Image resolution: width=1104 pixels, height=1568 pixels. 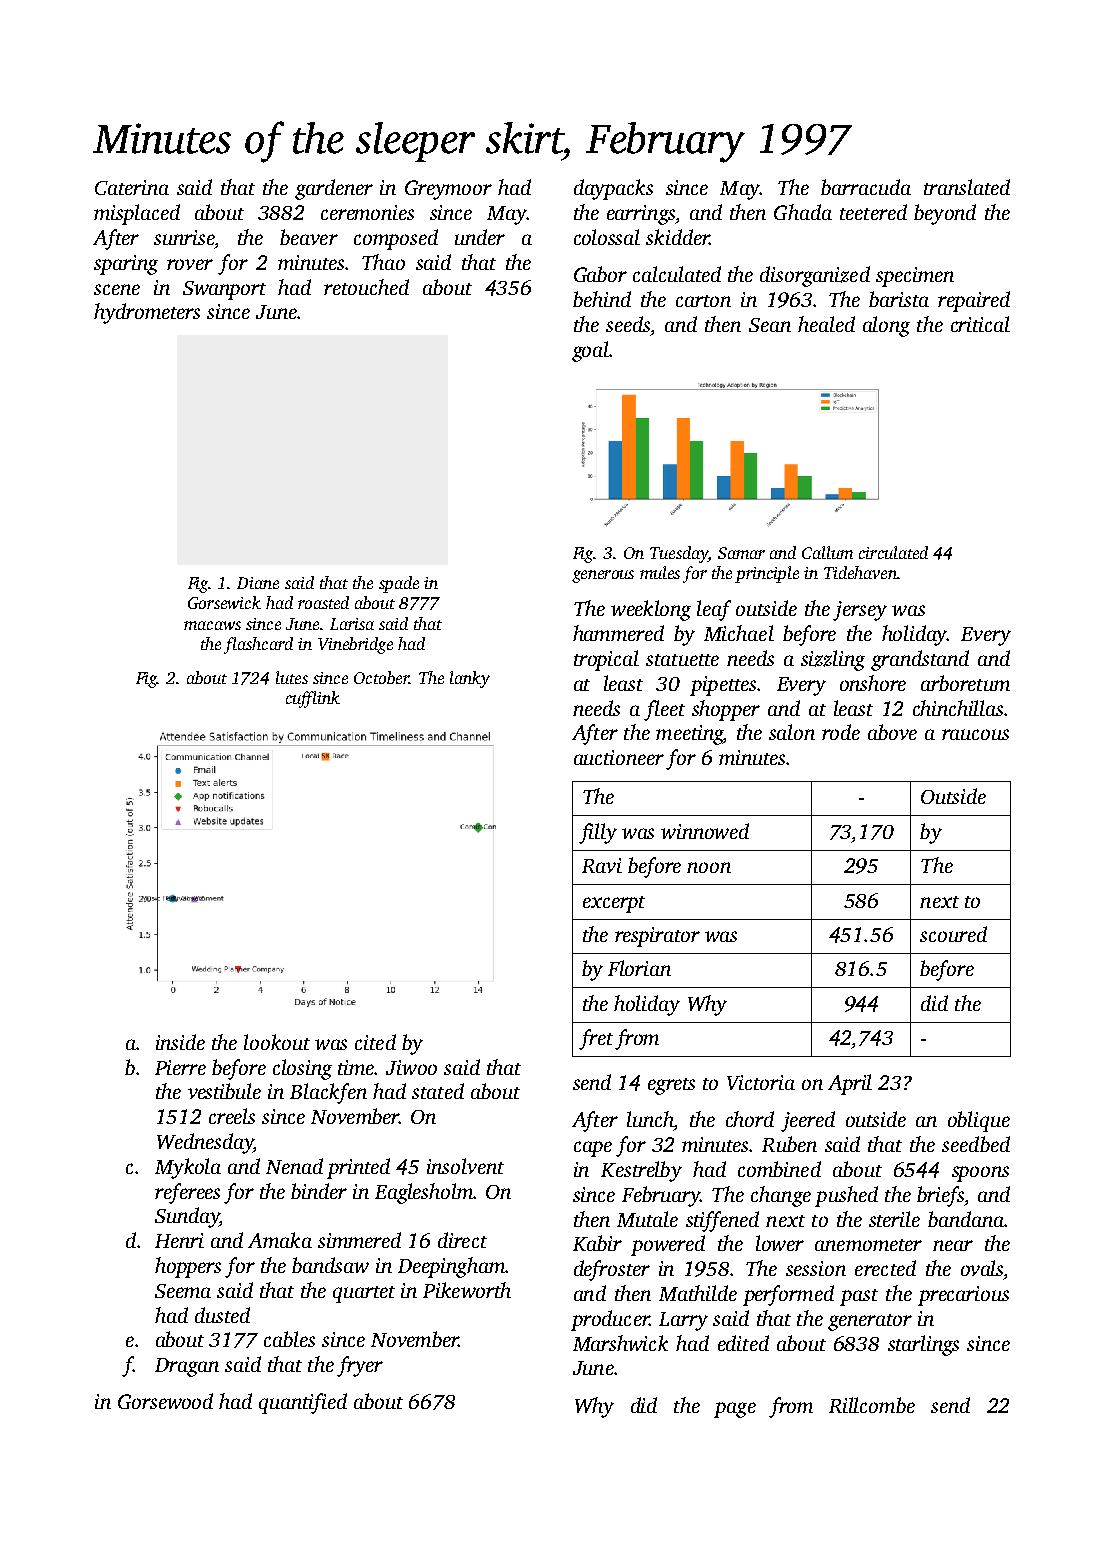 What do you see at coordinates (620, 1343) in the screenshot?
I see `Marshwick` at bounding box center [620, 1343].
